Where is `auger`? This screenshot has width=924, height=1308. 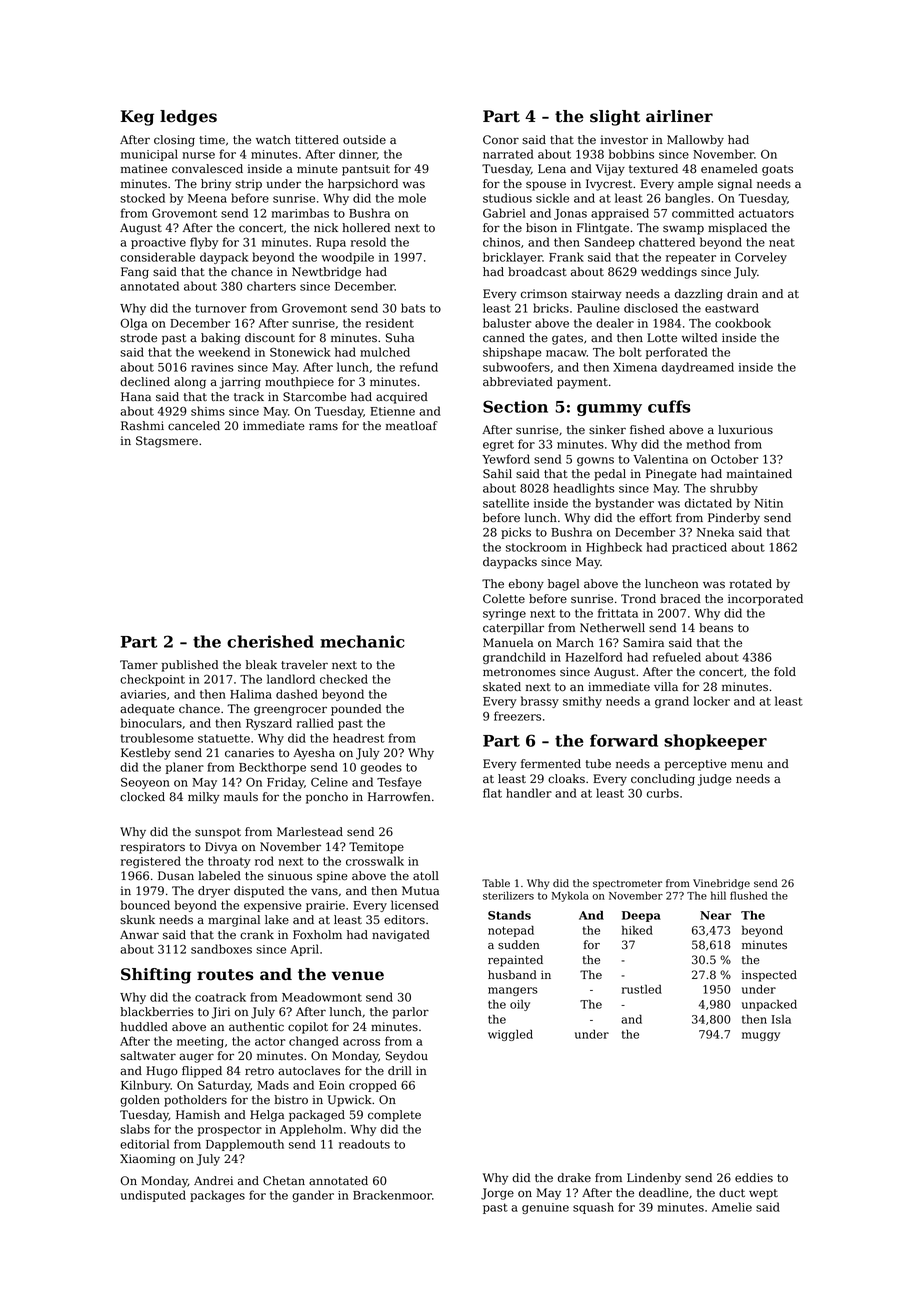
auger is located at coordinates (196, 1058).
